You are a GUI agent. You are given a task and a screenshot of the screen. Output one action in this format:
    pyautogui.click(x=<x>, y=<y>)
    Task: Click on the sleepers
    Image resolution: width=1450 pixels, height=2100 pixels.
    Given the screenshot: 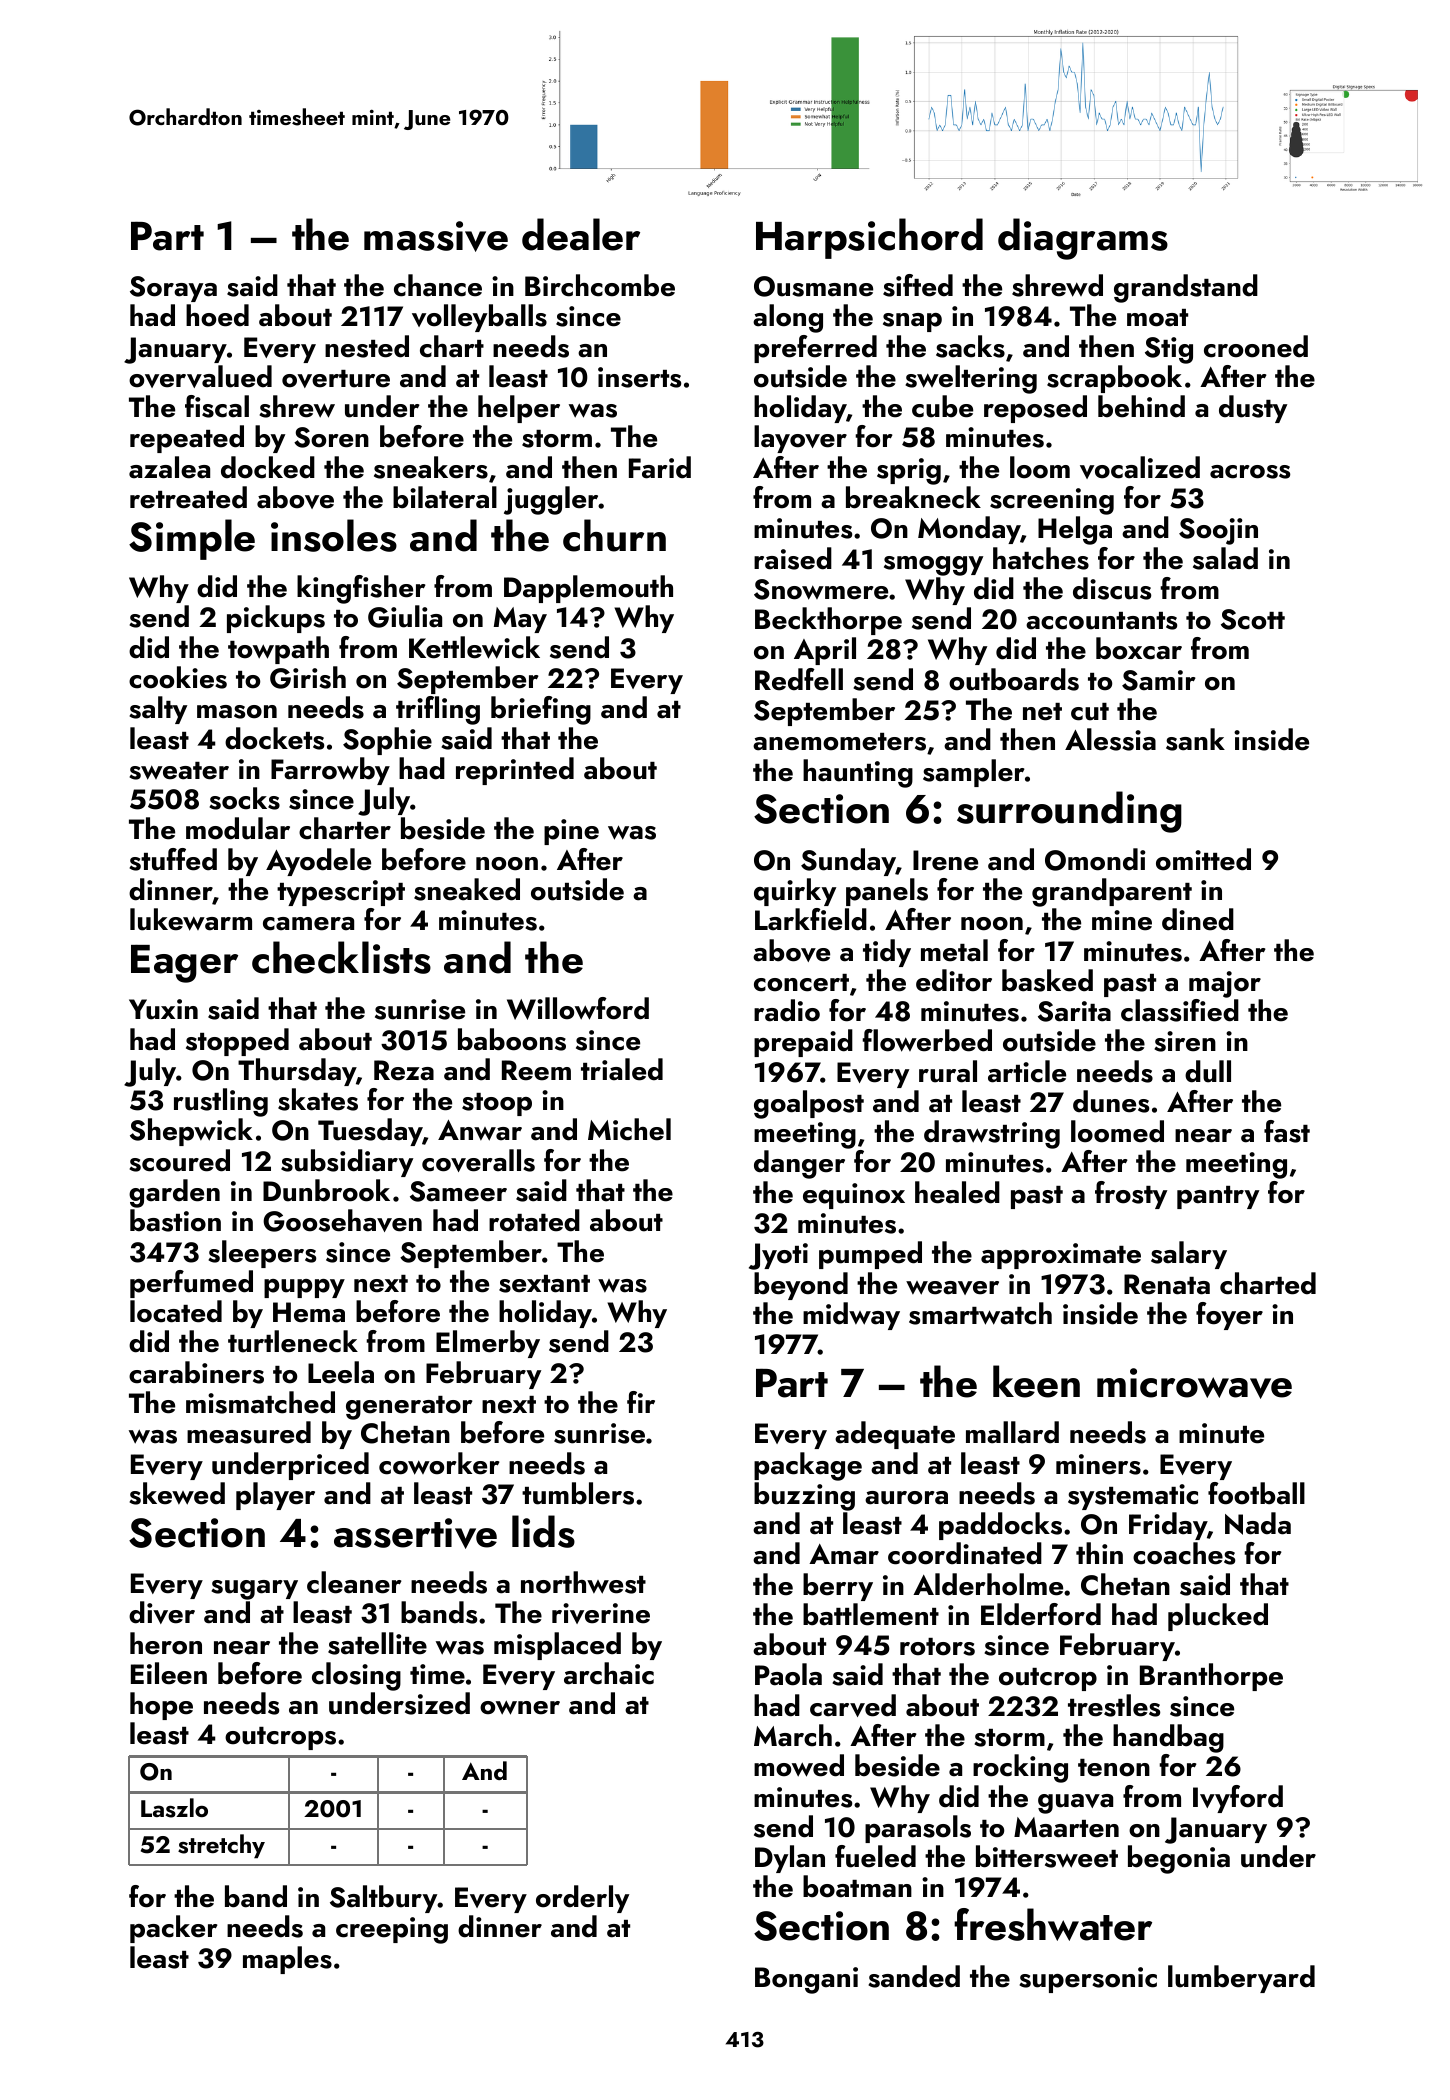 What is the action you would take?
    pyautogui.click(x=262, y=1254)
